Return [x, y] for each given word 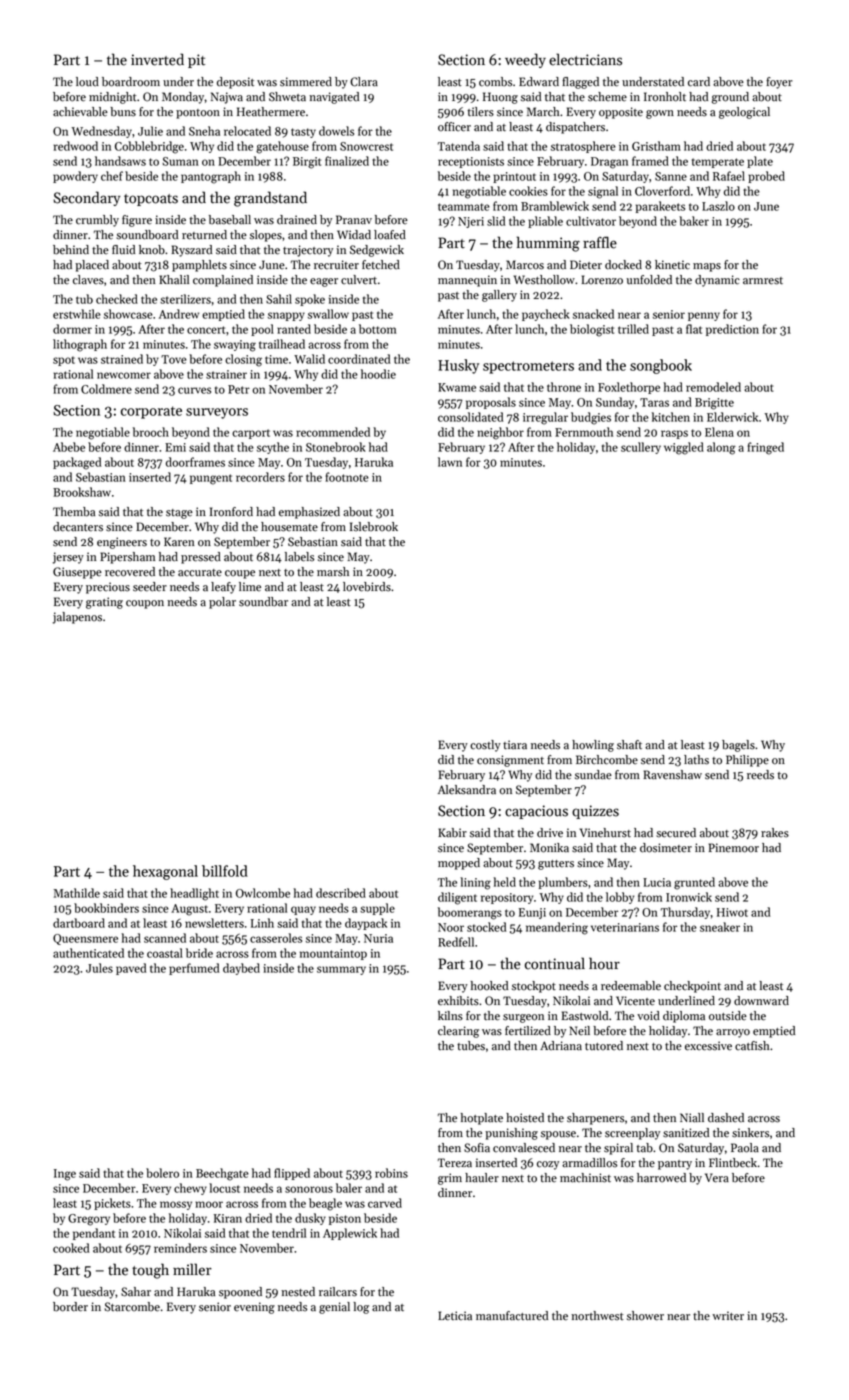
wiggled [684, 448]
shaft [629, 745]
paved [131, 969]
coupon [145, 604]
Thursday [686, 913]
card [699, 82]
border [70, 1307]
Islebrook [374, 527]
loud [87, 82]
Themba [74, 512]
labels [299, 557]
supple [377, 909]
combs [495, 82]
